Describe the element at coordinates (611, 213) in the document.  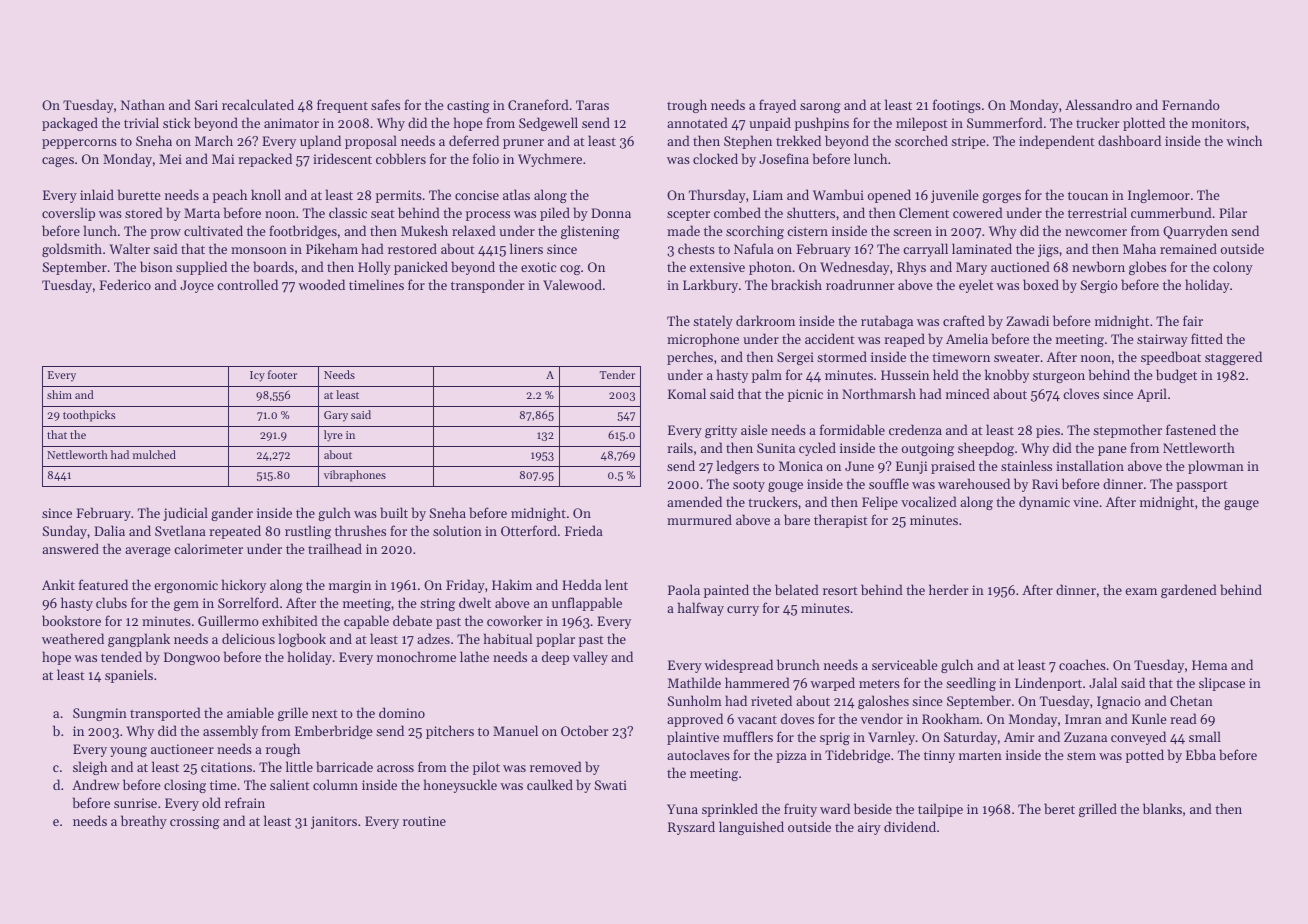
I see `Donna` at that location.
